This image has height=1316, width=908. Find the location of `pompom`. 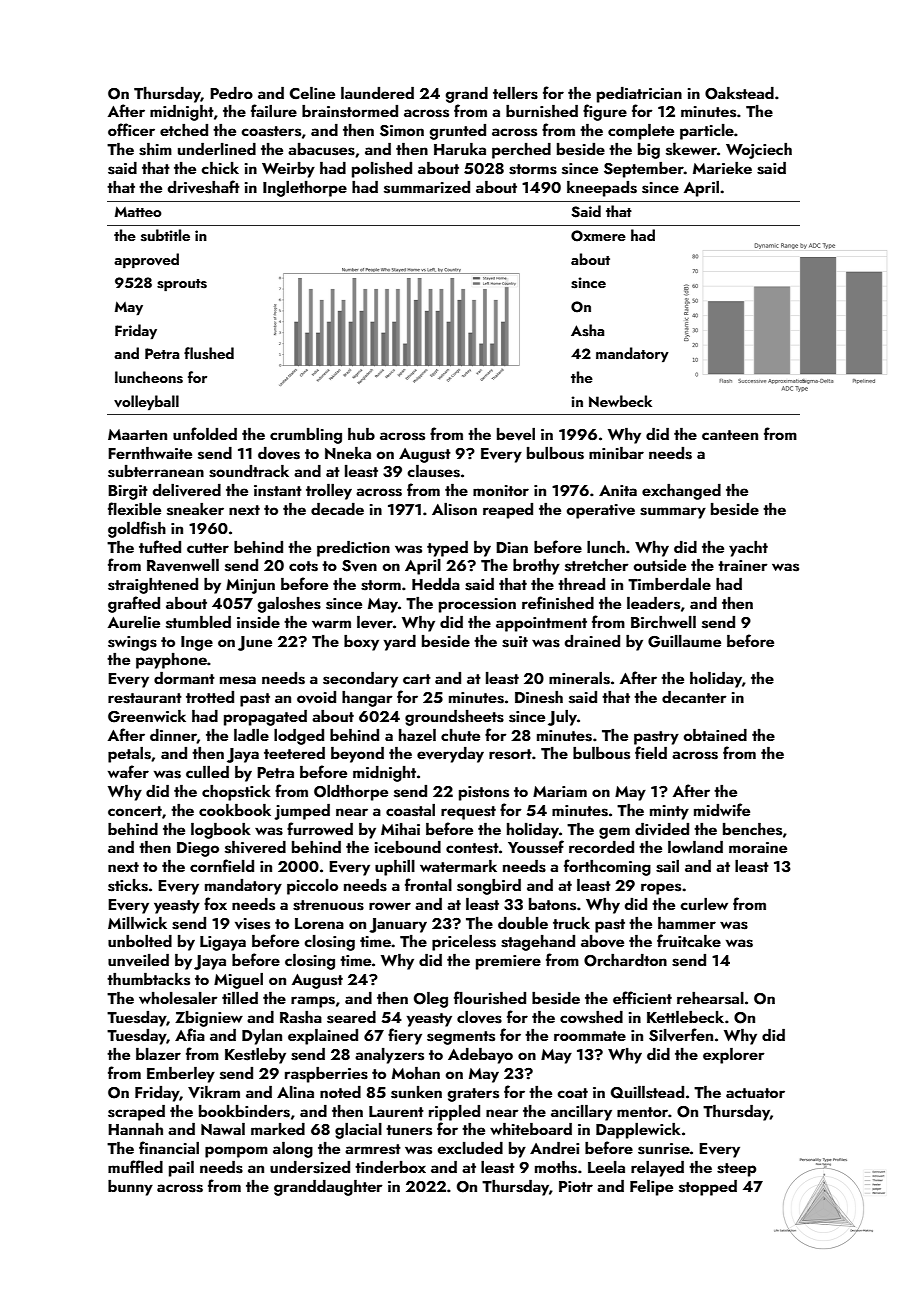

pompom is located at coordinates (236, 1152).
